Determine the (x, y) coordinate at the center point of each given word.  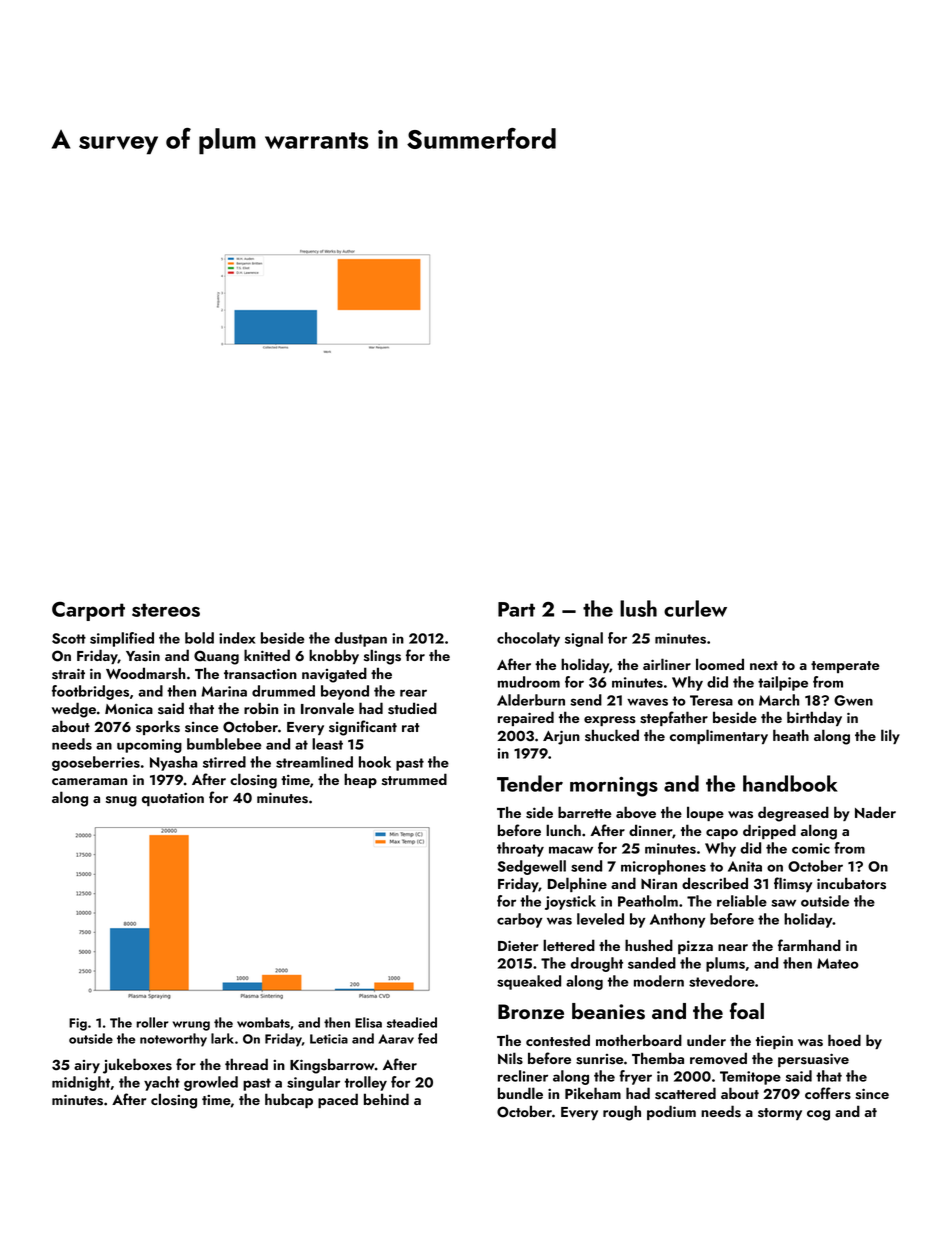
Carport (88, 611)
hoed (844, 1040)
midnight (81, 1083)
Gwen (853, 700)
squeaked (529, 982)
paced (338, 1100)
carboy (519, 920)
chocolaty (528, 639)
